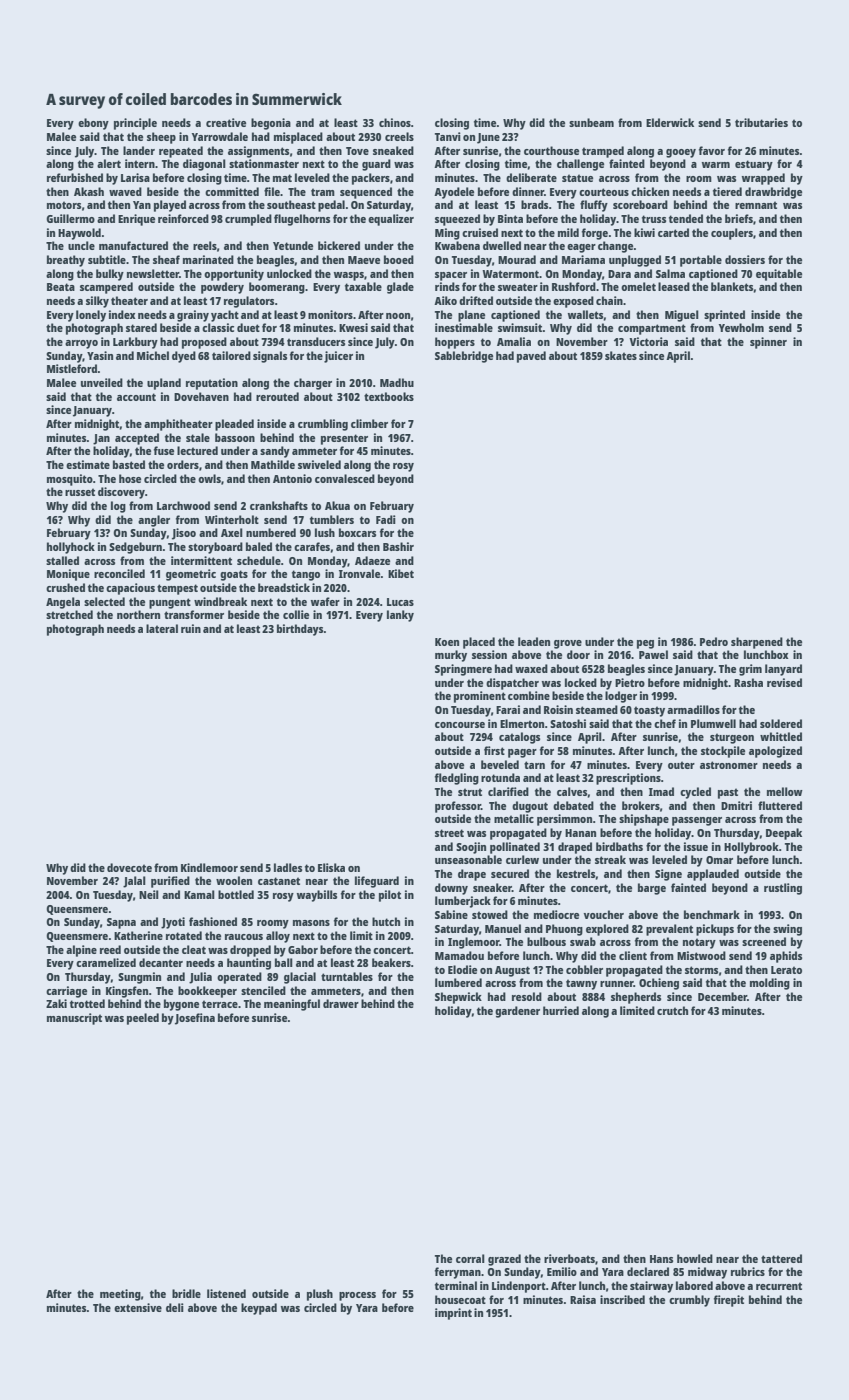  I want to click on Axel, so click(232, 532).
